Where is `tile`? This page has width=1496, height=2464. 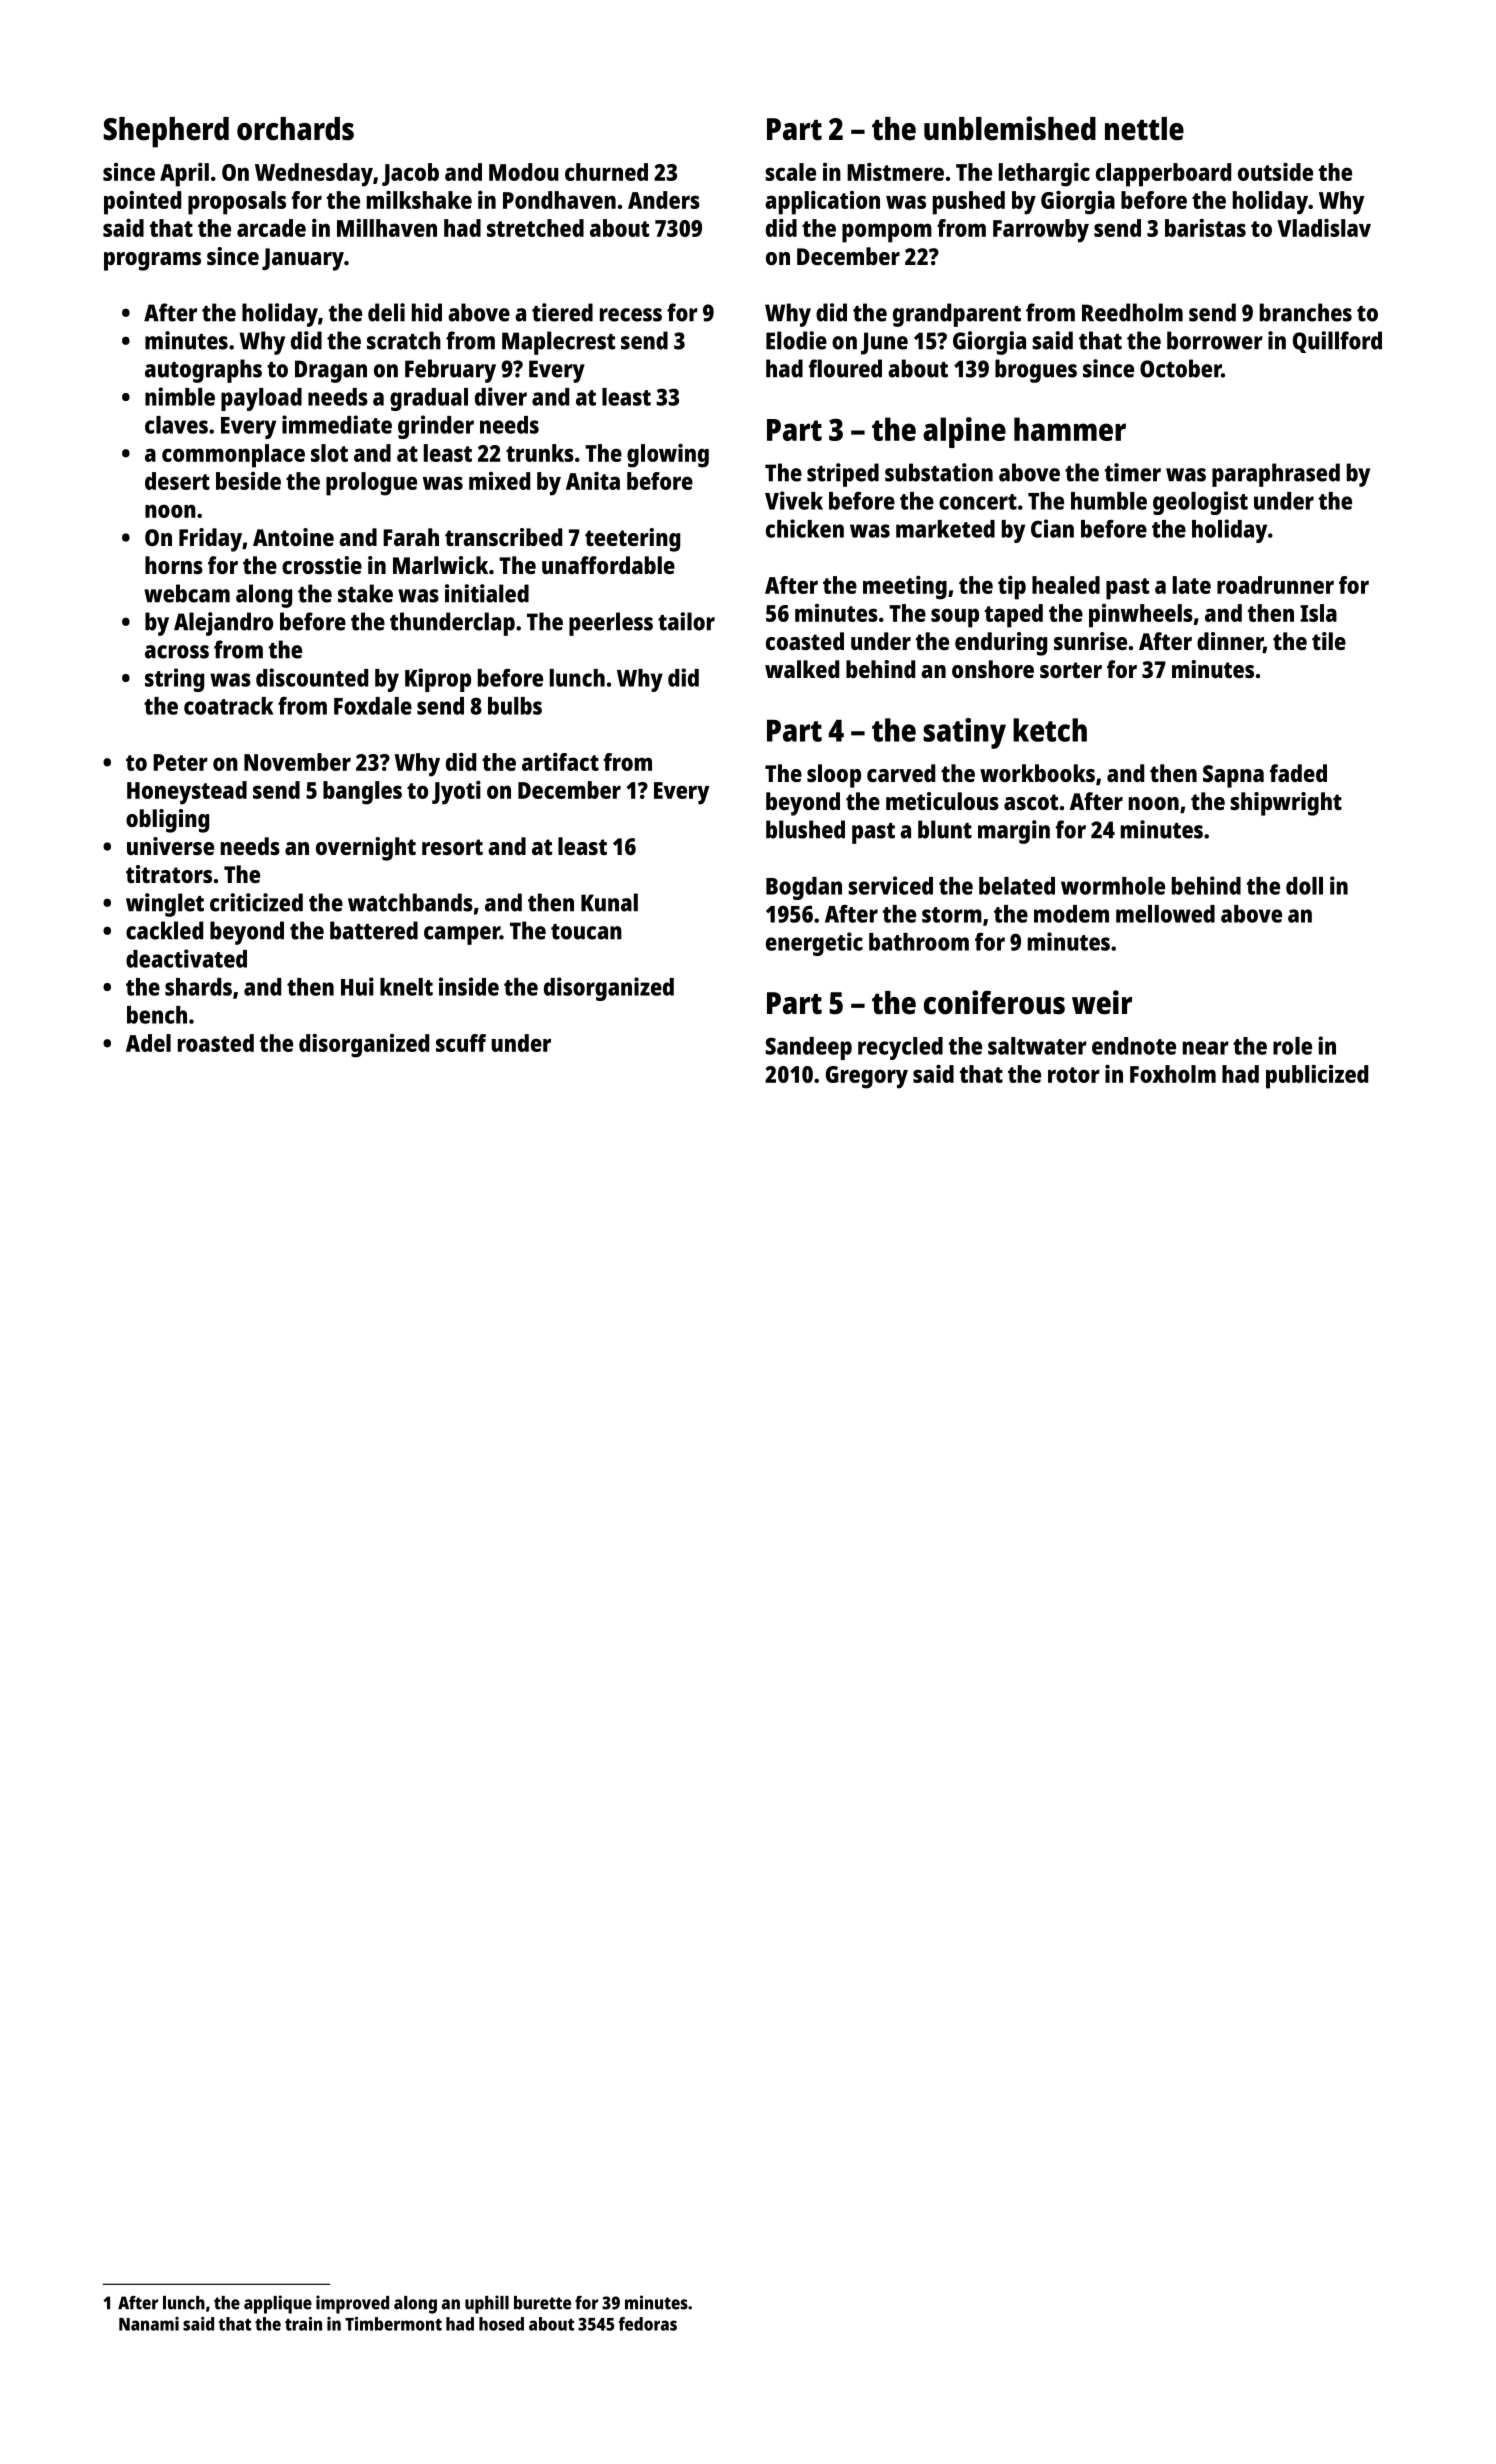 tile is located at coordinates (1329, 641).
